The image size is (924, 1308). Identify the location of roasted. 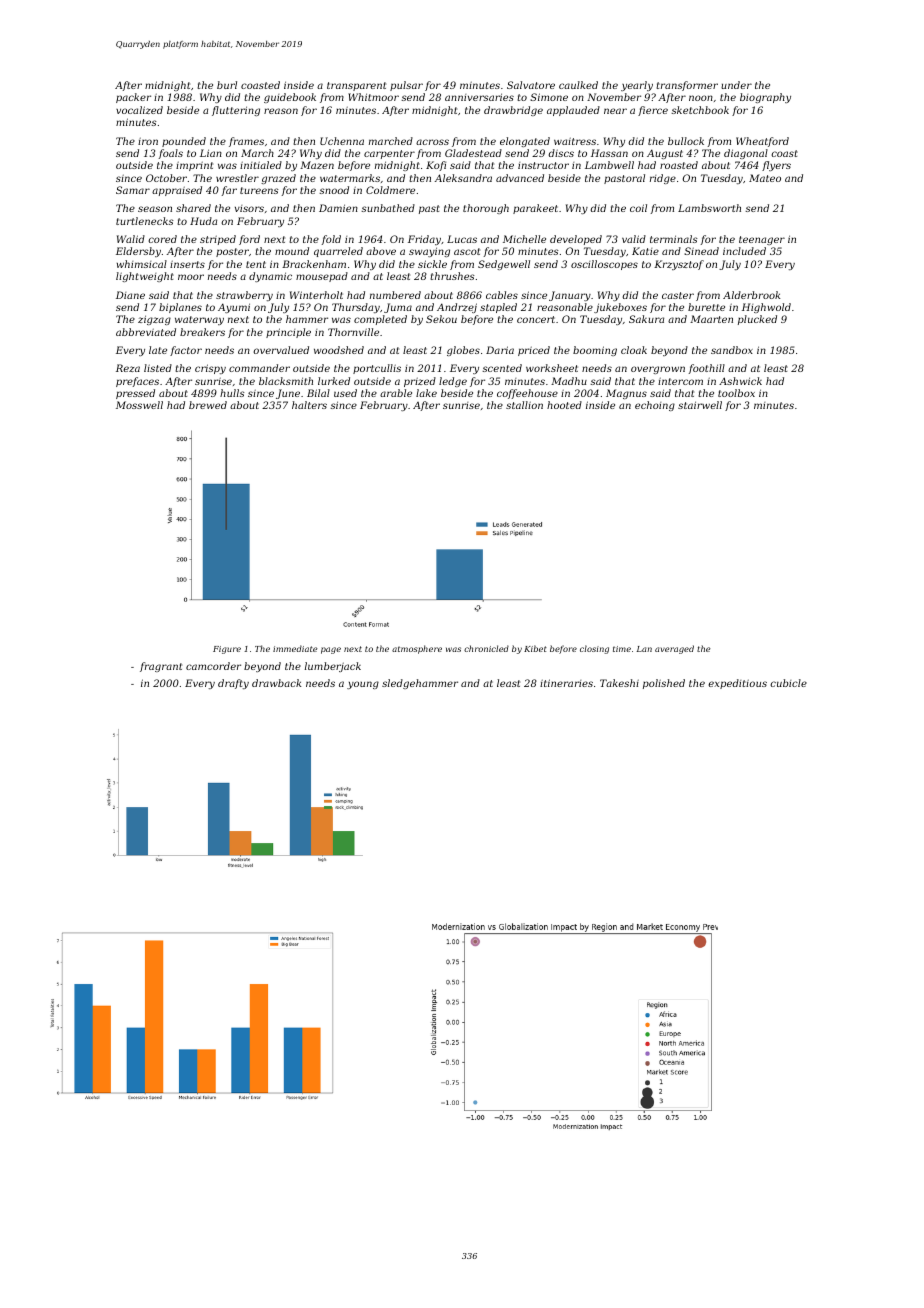
(679, 165).
